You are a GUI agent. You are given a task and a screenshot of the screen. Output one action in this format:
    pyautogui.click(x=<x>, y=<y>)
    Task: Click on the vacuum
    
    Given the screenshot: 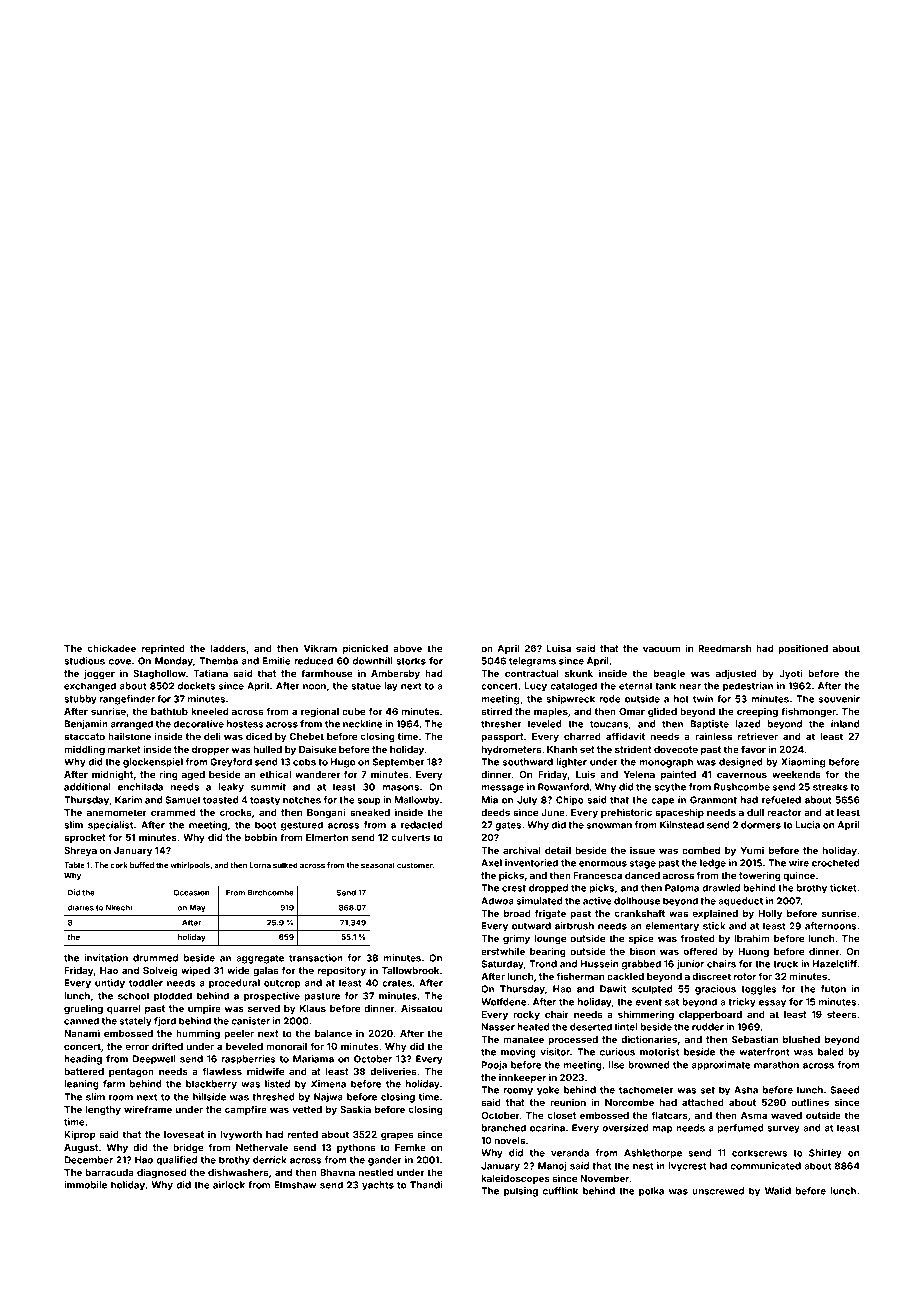 What is the action you would take?
    pyautogui.click(x=661, y=649)
